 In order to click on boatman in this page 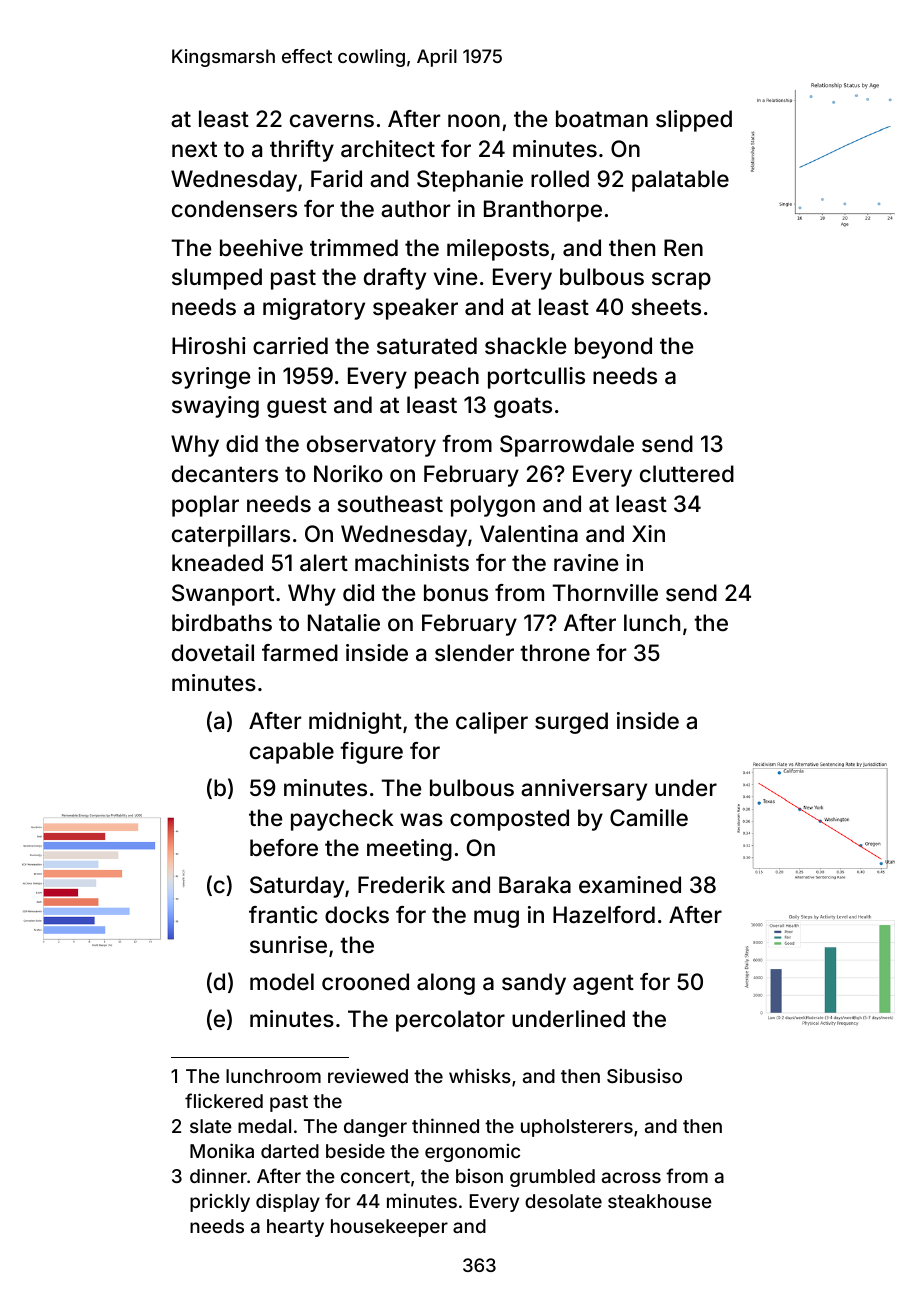, I will do `click(602, 119)`.
